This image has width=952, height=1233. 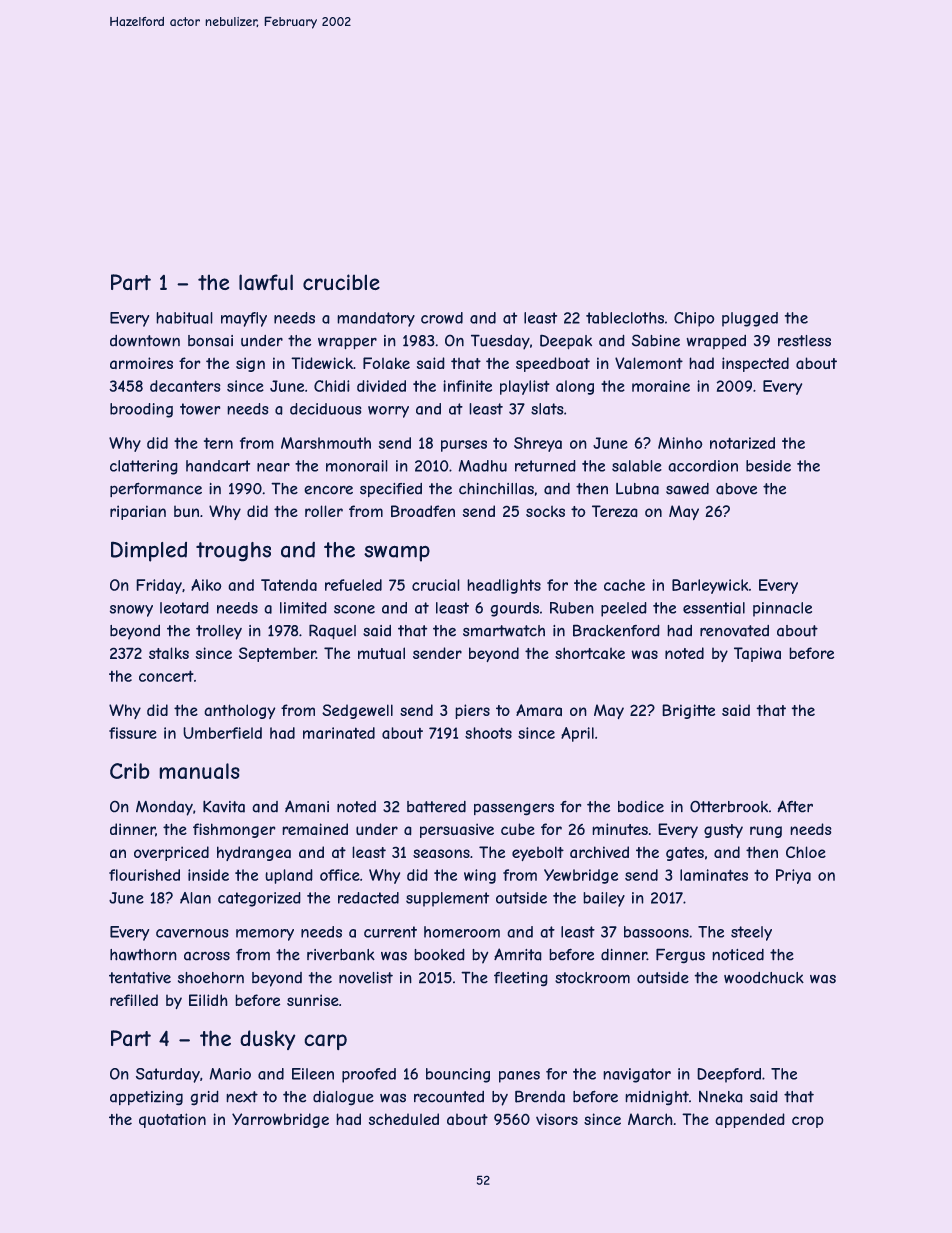 What do you see at coordinates (729, 806) in the image?
I see `Otterbrook` at bounding box center [729, 806].
